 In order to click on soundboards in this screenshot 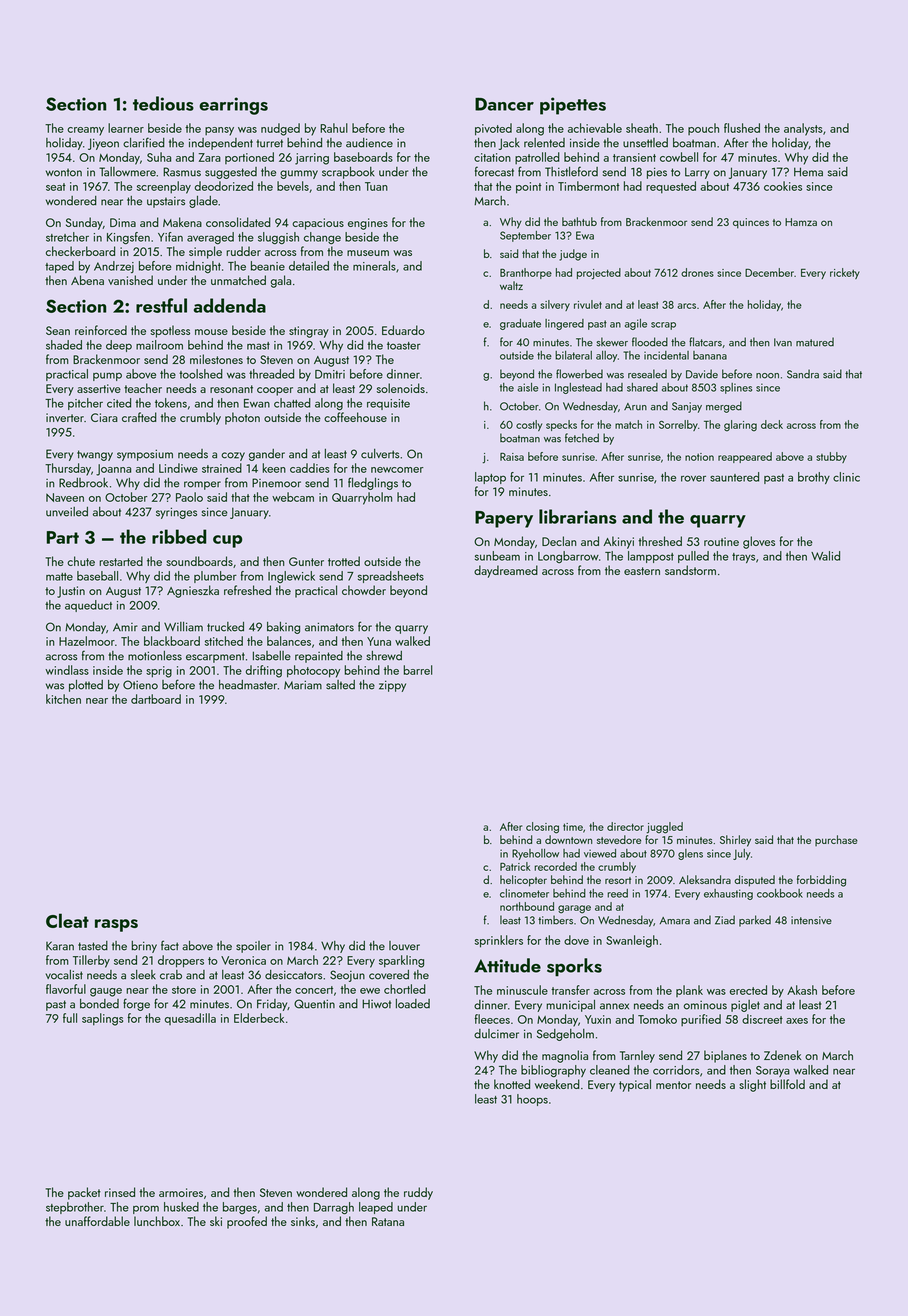, I will do `click(199, 561)`.
